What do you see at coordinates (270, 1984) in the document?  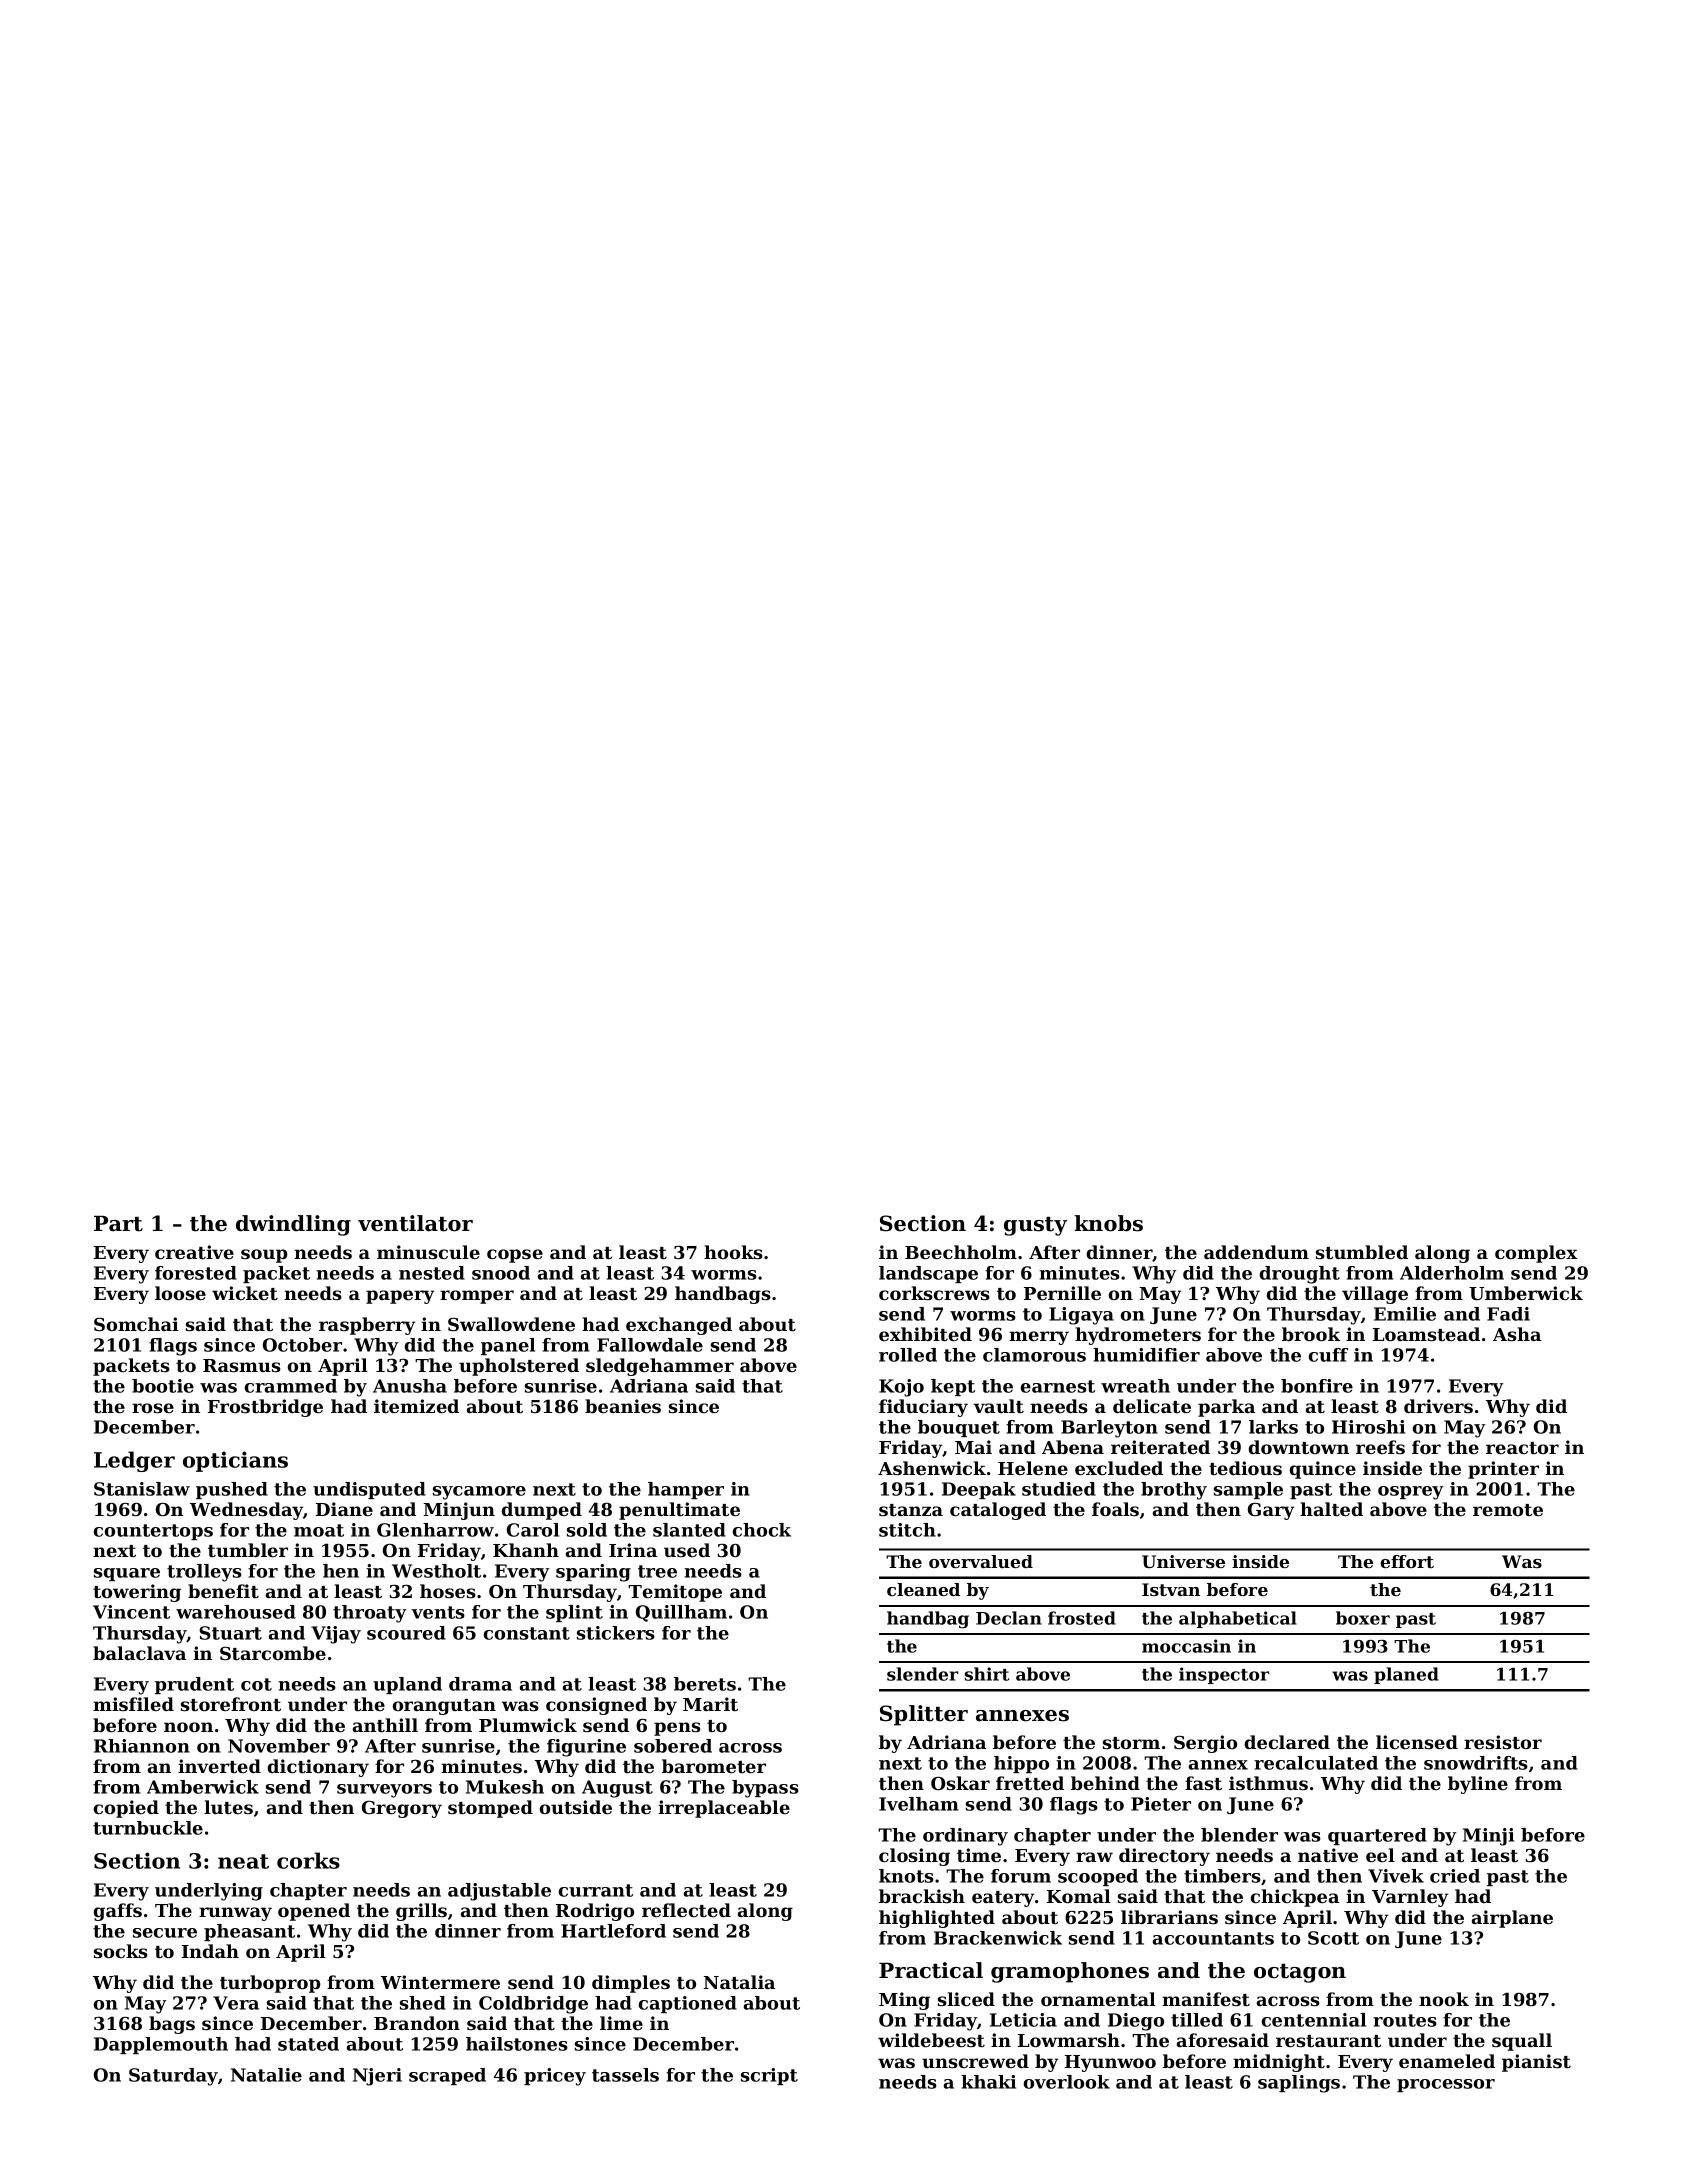 I see `turboprop` at bounding box center [270, 1984].
